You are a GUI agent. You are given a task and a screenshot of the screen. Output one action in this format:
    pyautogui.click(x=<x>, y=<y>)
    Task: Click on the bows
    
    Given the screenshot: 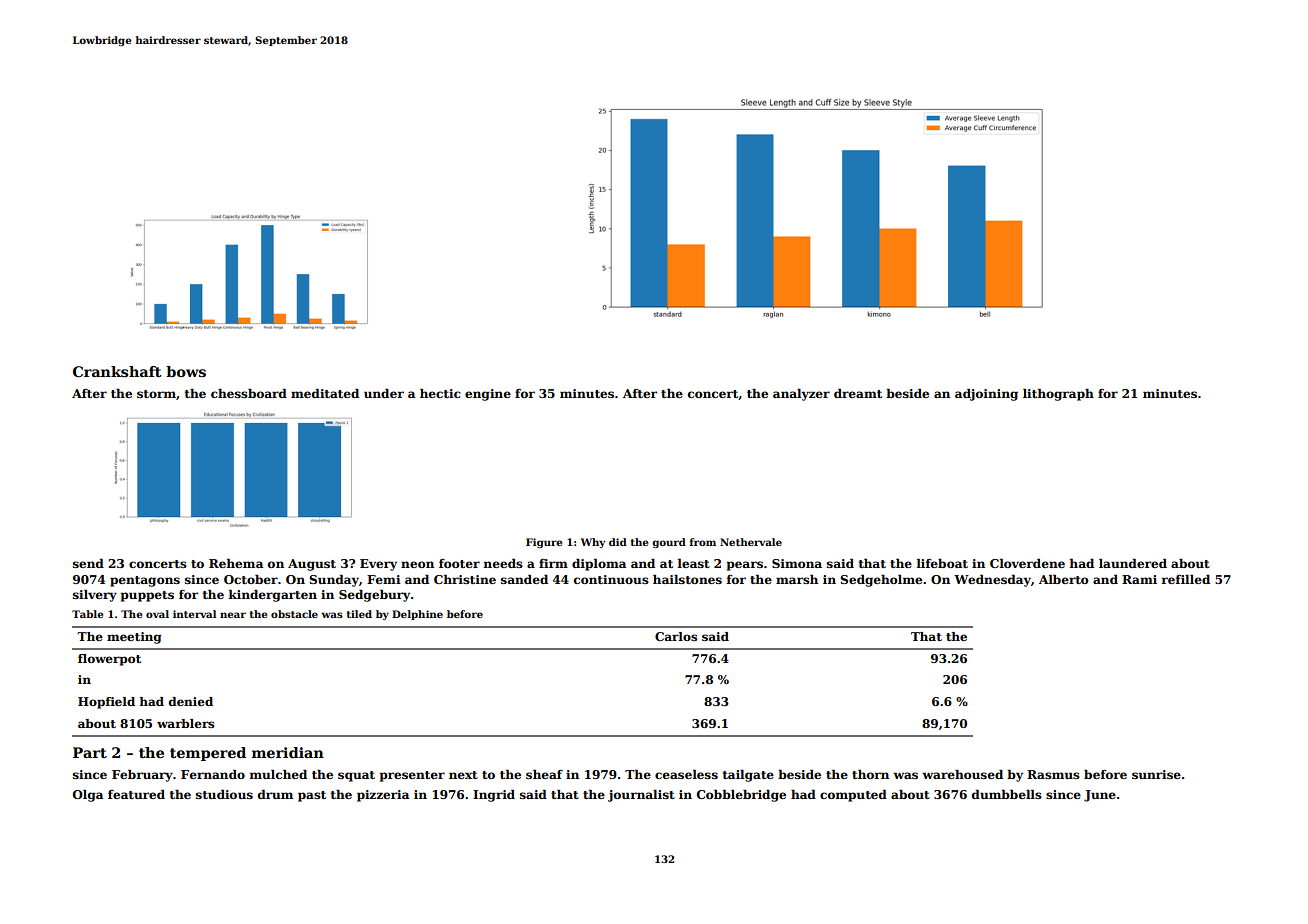 What is the action you would take?
    pyautogui.click(x=186, y=371)
